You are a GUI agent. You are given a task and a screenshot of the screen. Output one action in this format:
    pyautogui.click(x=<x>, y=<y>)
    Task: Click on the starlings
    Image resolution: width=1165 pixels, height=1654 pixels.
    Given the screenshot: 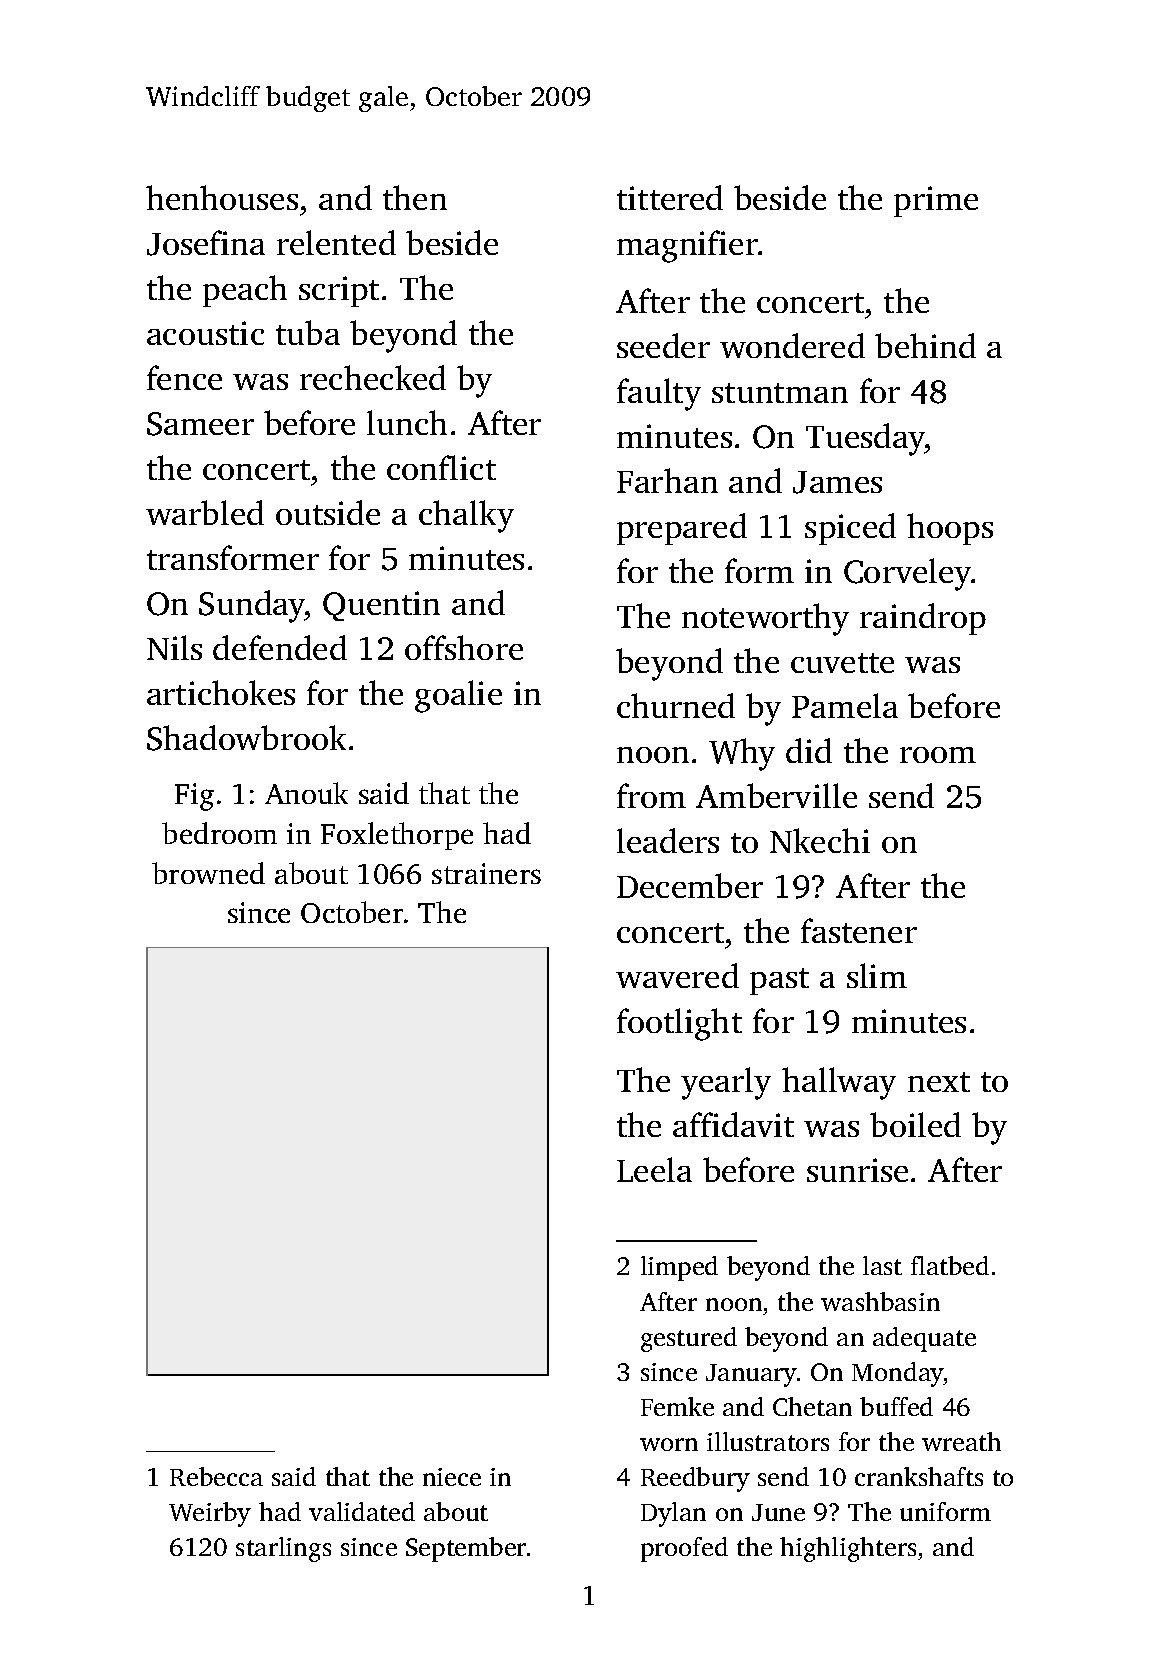 What is the action you would take?
    pyautogui.click(x=283, y=1549)
